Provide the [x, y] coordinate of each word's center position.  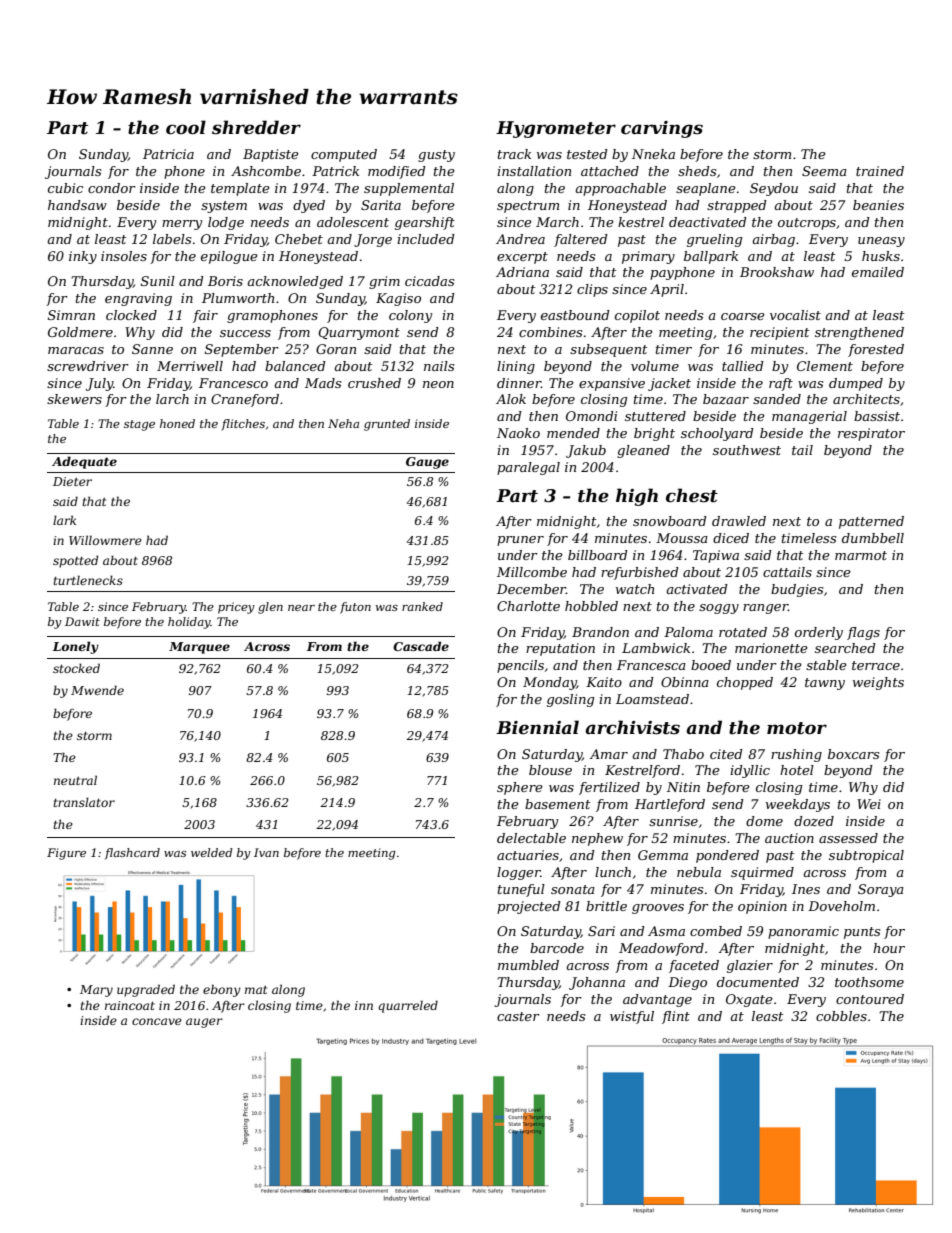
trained [880, 171]
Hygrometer [556, 129]
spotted [76, 561]
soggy [719, 609]
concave [157, 1021]
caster [518, 1016]
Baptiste [271, 155]
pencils [520, 666]
